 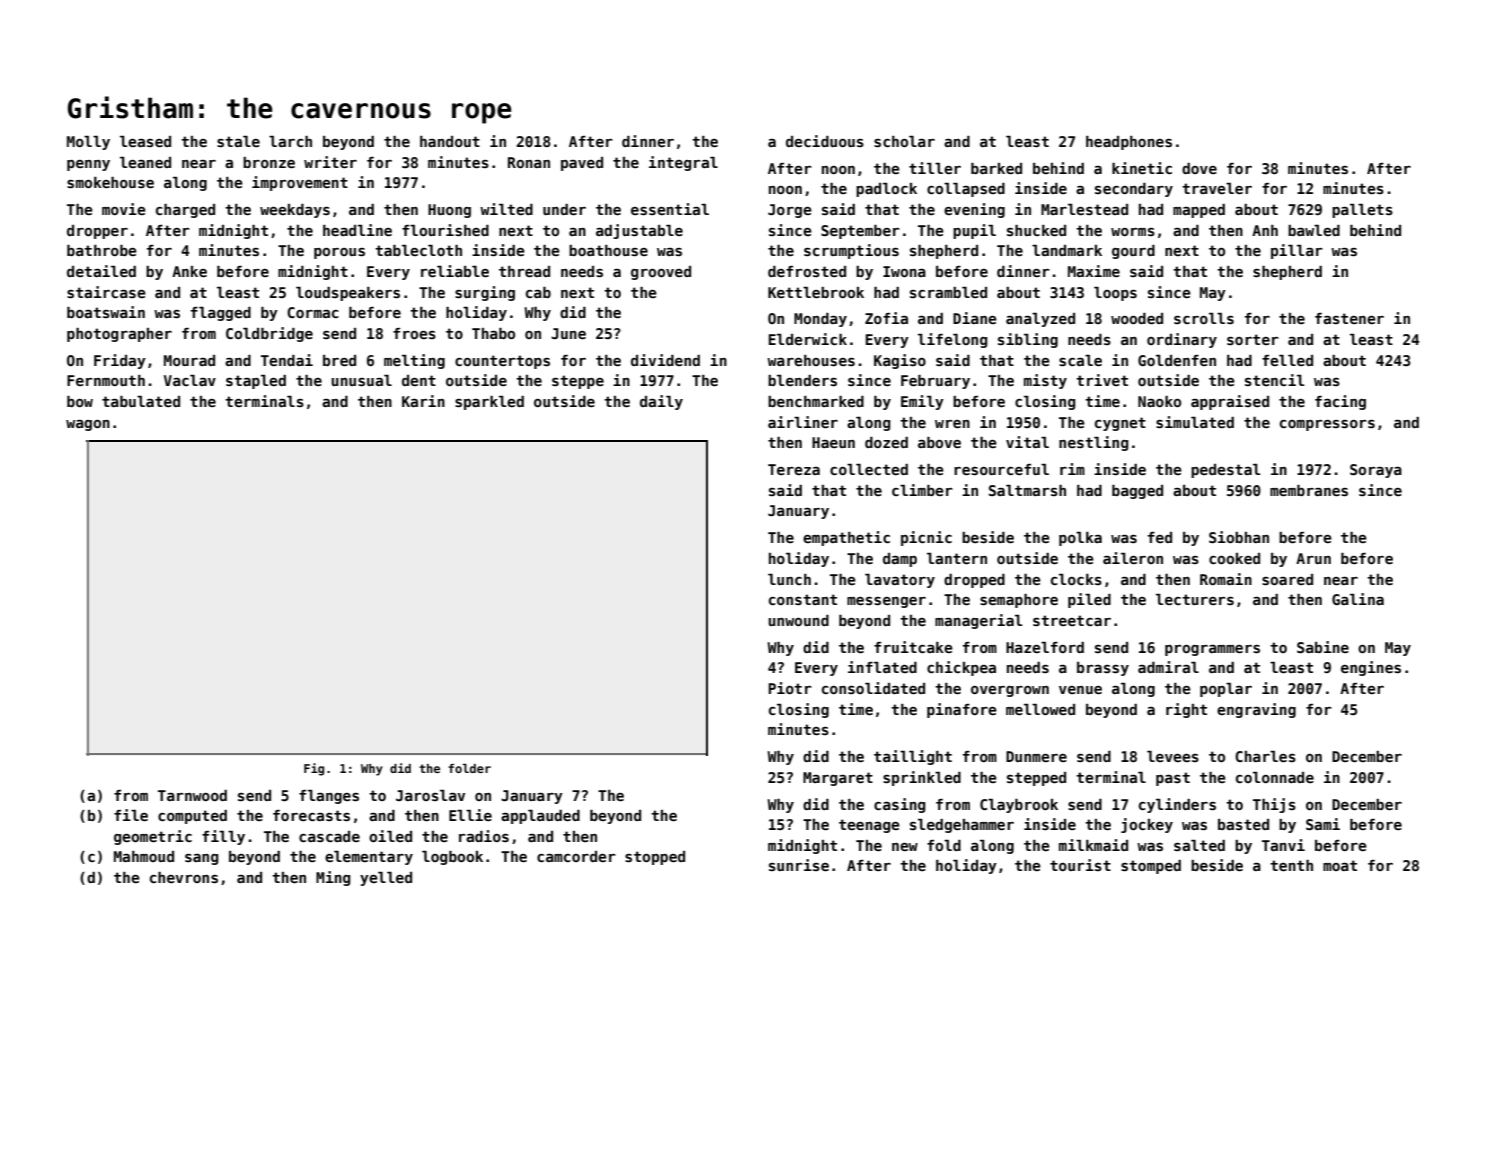 I want to click on unwound, so click(x=798, y=620).
